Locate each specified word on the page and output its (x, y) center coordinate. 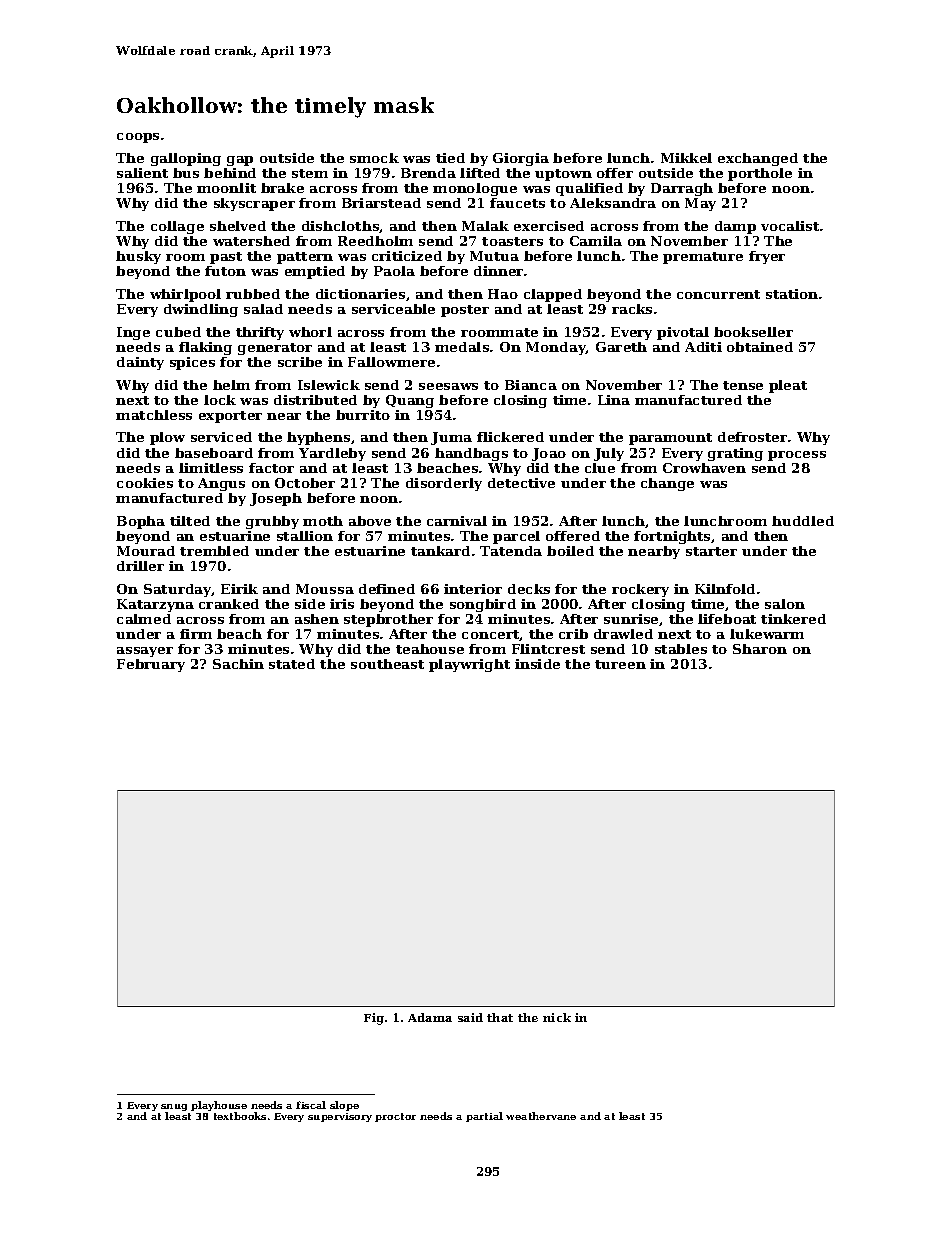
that (500, 1017)
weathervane (541, 1116)
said (470, 1017)
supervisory (340, 1117)
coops (138, 138)
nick (557, 1017)
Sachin (238, 664)
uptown (563, 175)
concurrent (718, 294)
